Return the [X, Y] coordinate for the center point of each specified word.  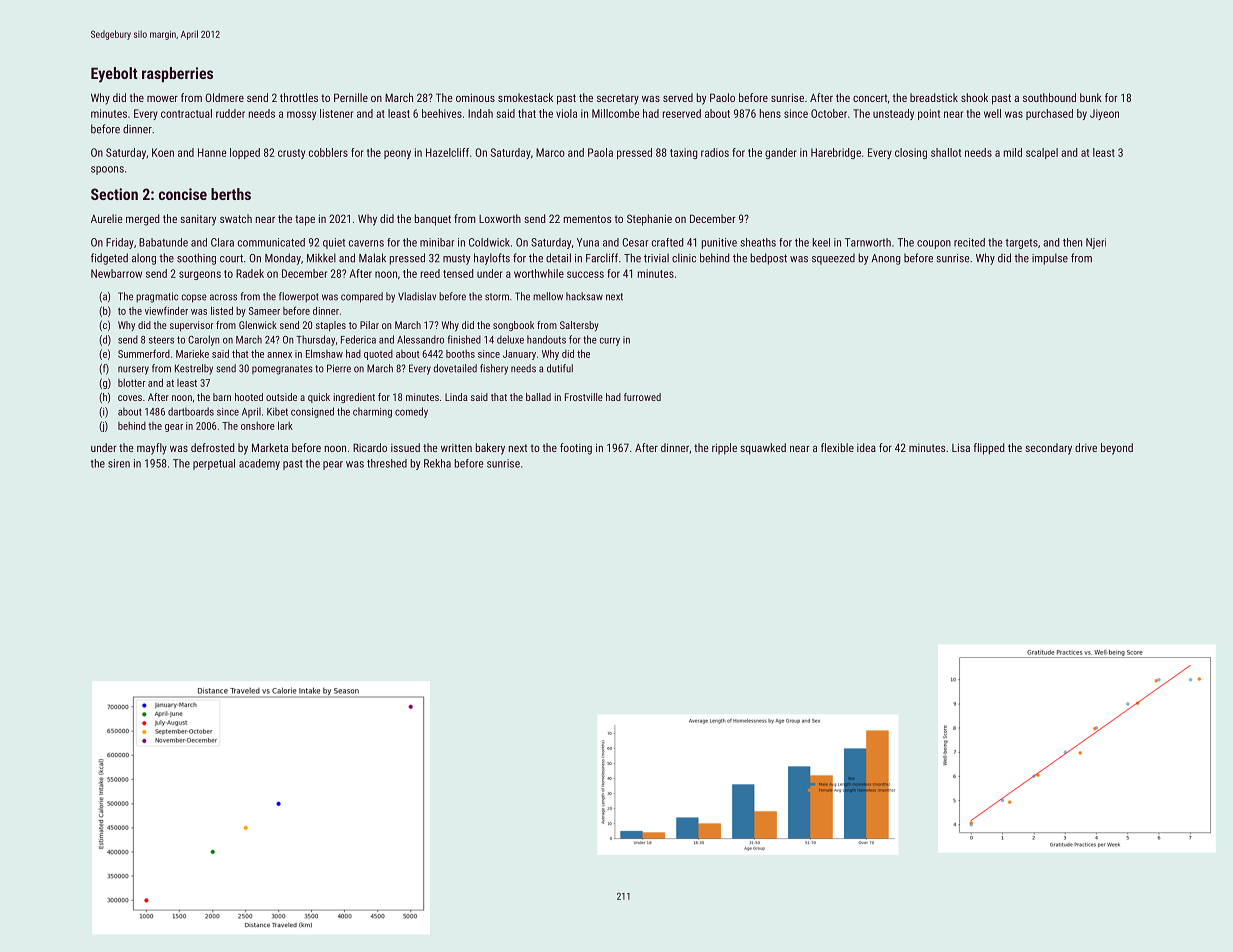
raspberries [177, 74]
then [1072, 242]
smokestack [525, 97]
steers [161, 340]
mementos [587, 219]
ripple [724, 449]
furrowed [642, 397]
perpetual [214, 464]
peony [397, 154]
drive [1086, 447]
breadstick [934, 97]
